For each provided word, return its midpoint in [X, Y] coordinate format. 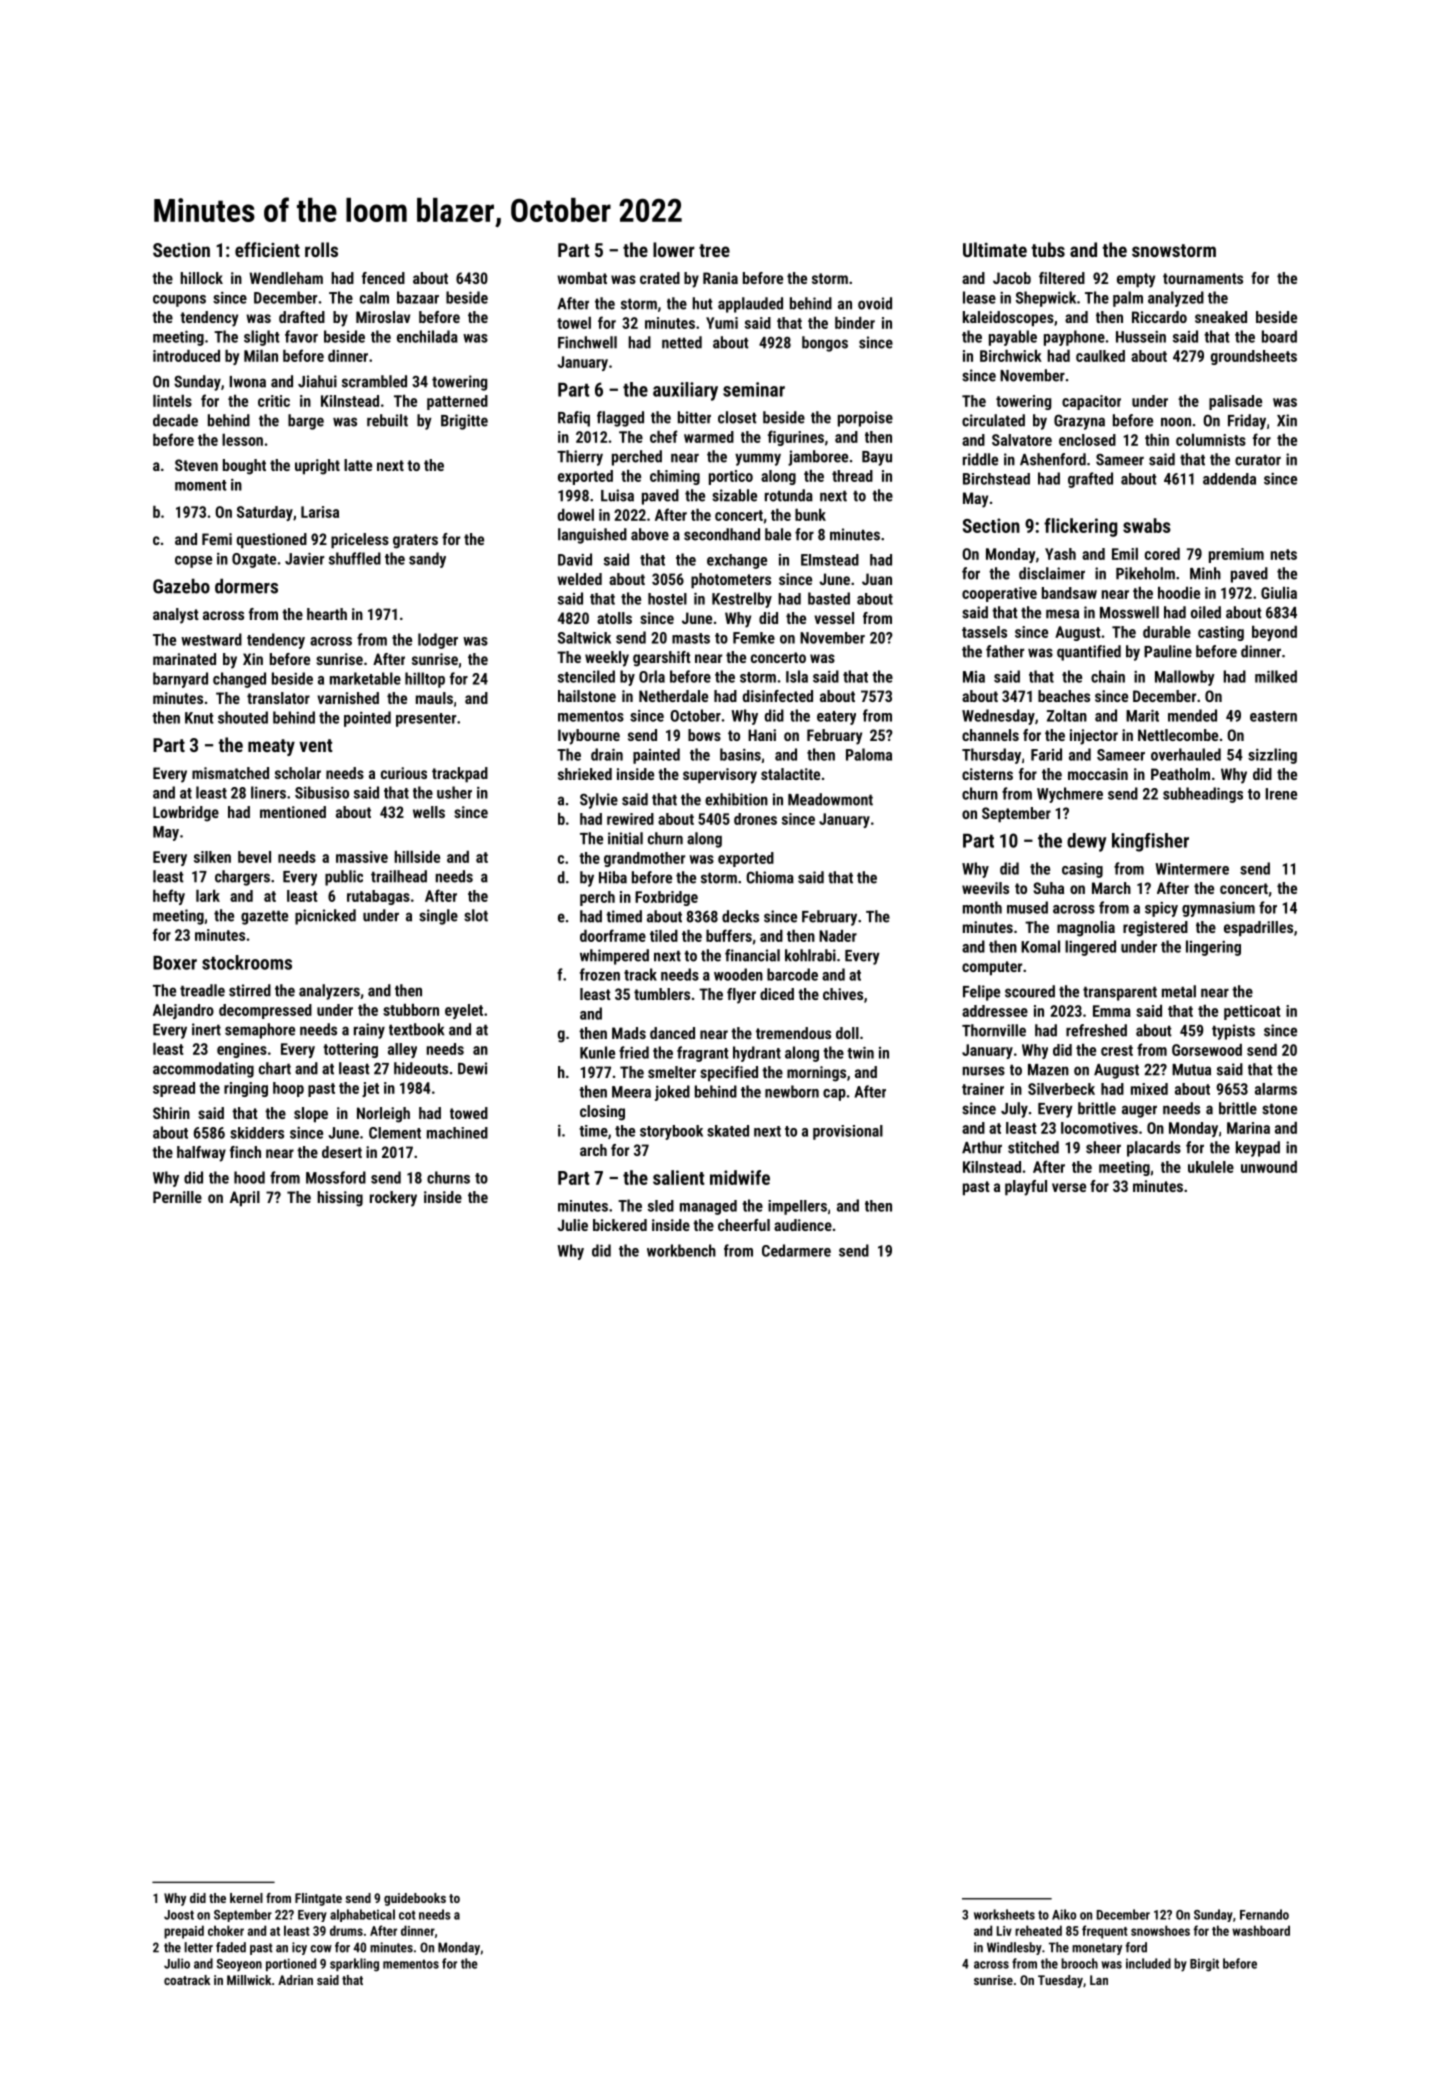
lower [674, 249]
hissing [340, 1199]
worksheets [1004, 1914]
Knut [199, 718]
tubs [1048, 249]
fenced [383, 278]
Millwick [249, 1980]
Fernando [1264, 1914]
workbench [681, 1250]
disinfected [778, 696]
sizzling [1272, 756]
